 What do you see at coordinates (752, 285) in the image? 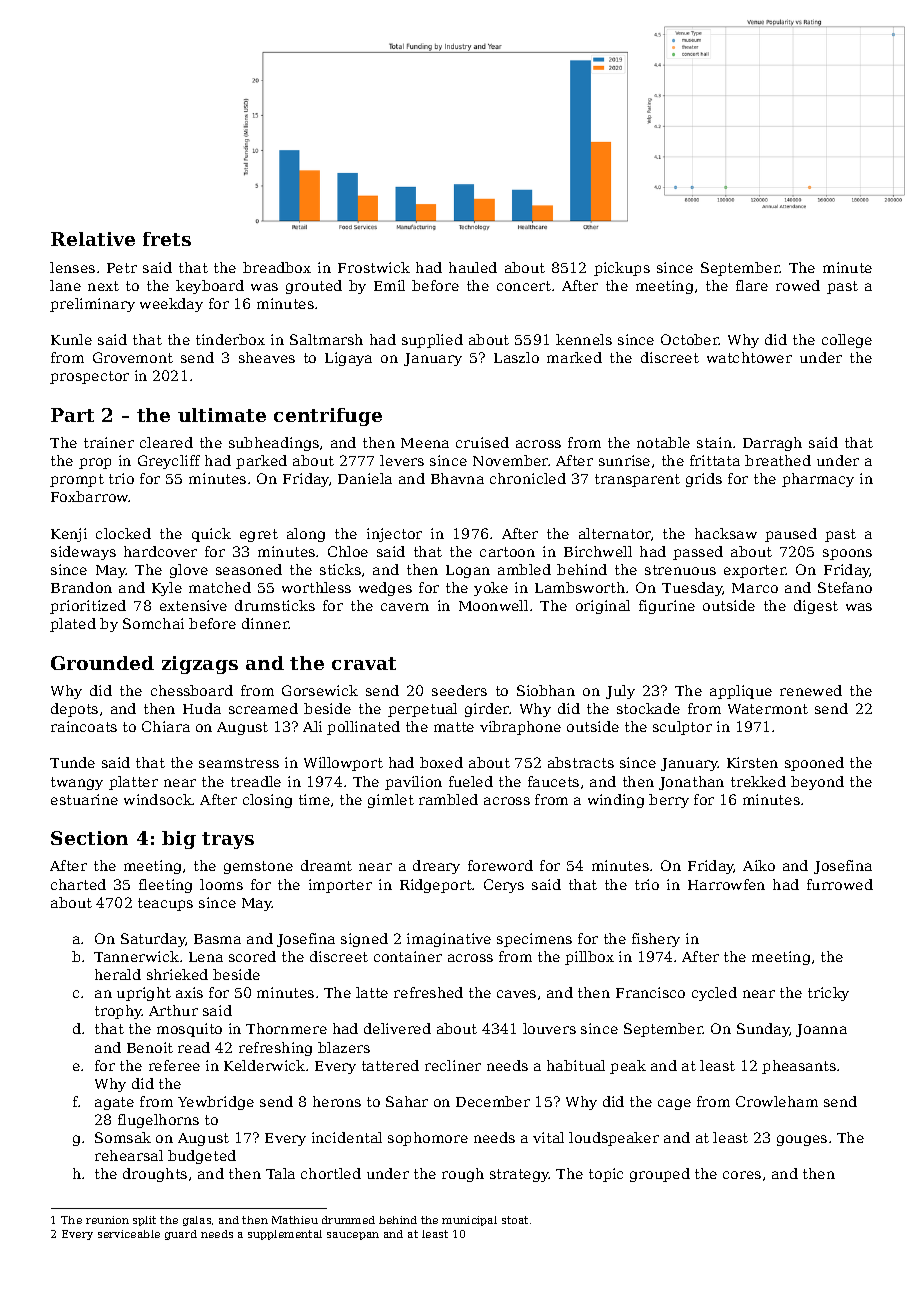
I see `flare` at bounding box center [752, 285].
